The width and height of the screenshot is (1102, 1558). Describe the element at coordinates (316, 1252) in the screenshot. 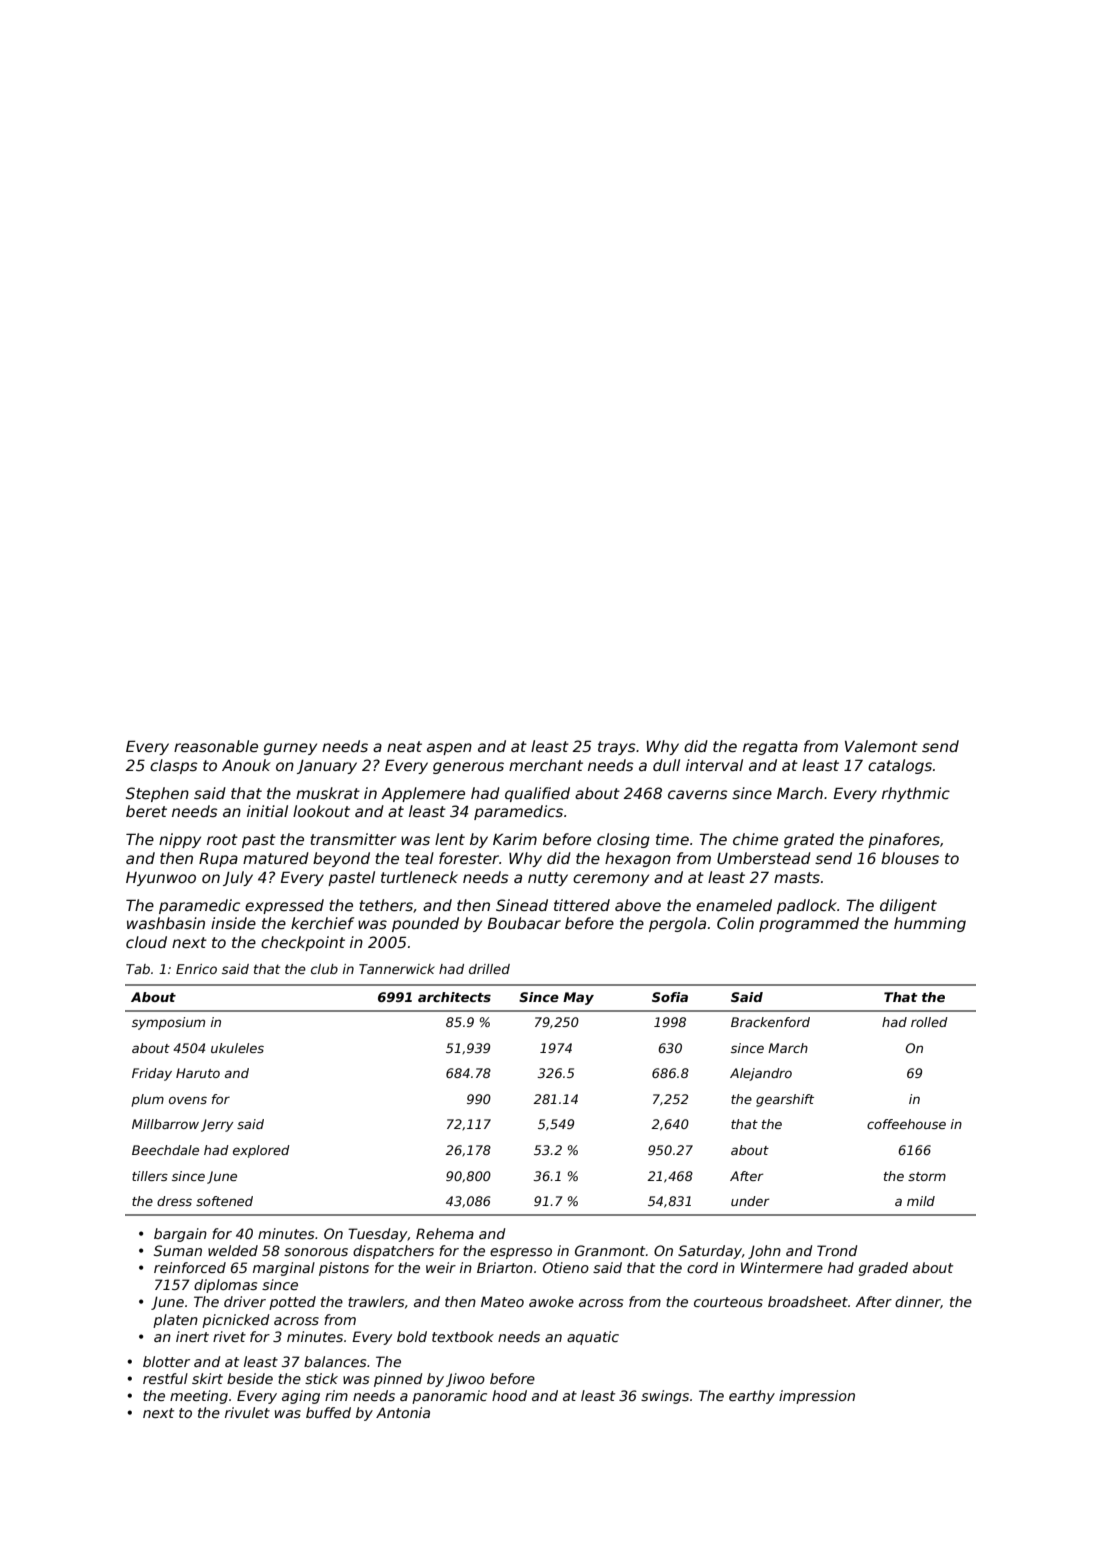

I see `sonorous` at that location.
